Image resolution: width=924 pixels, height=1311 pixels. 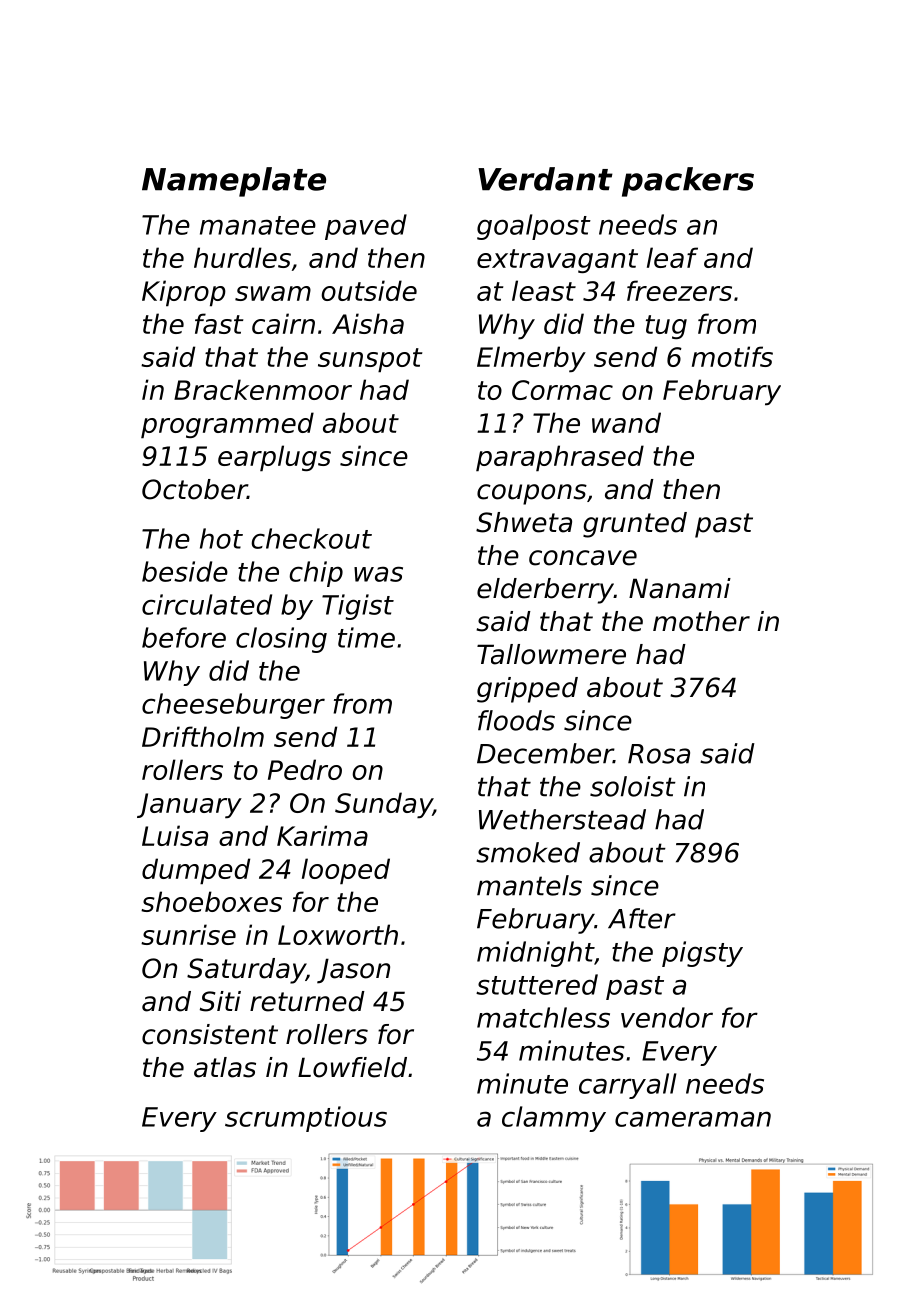 I want to click on scrumptious, so click(x=306, y=1119).
